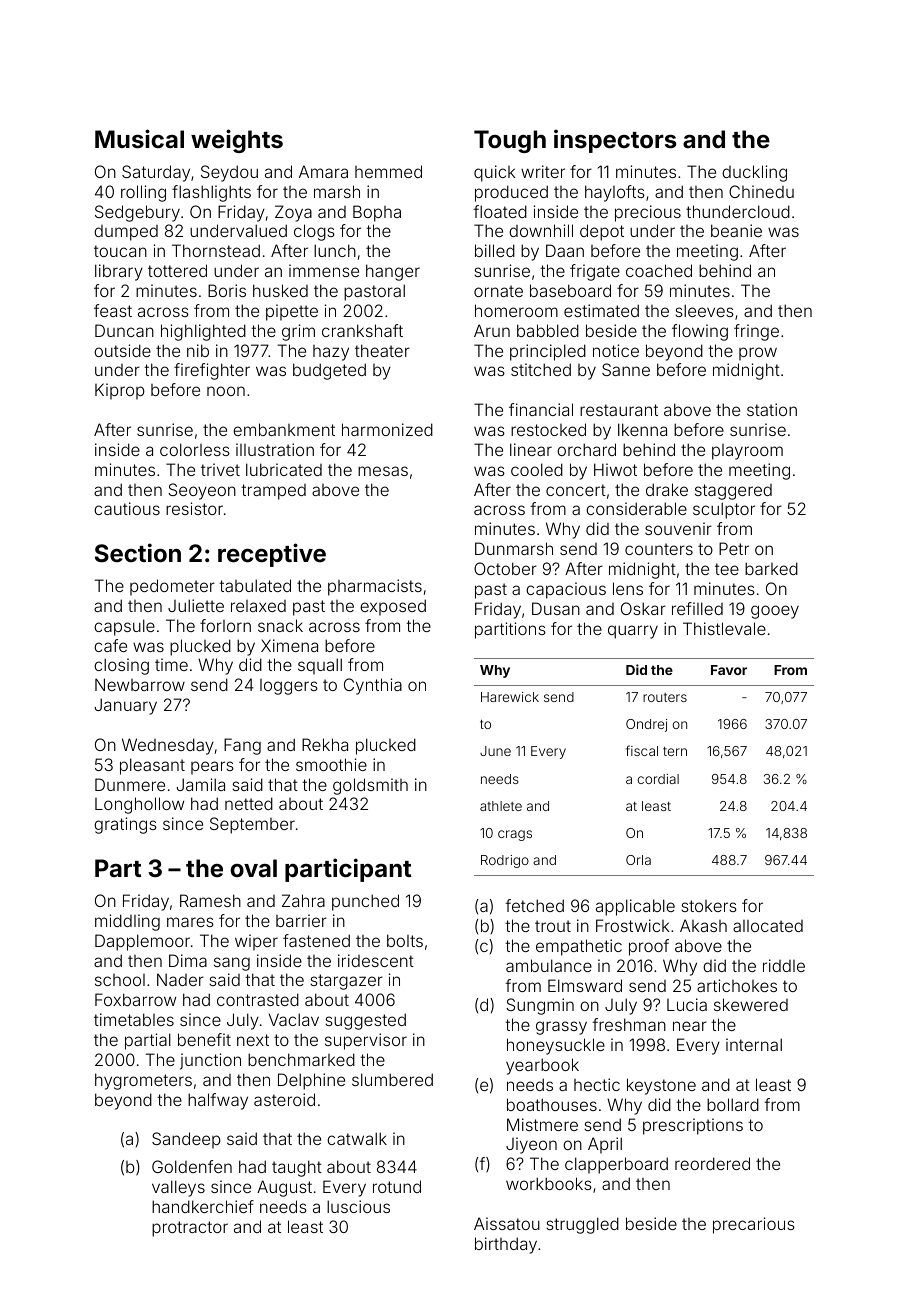 Image resolution: width=908 pixels, height=1316 pixels. I want to click on cordial, so click(658, 779).
